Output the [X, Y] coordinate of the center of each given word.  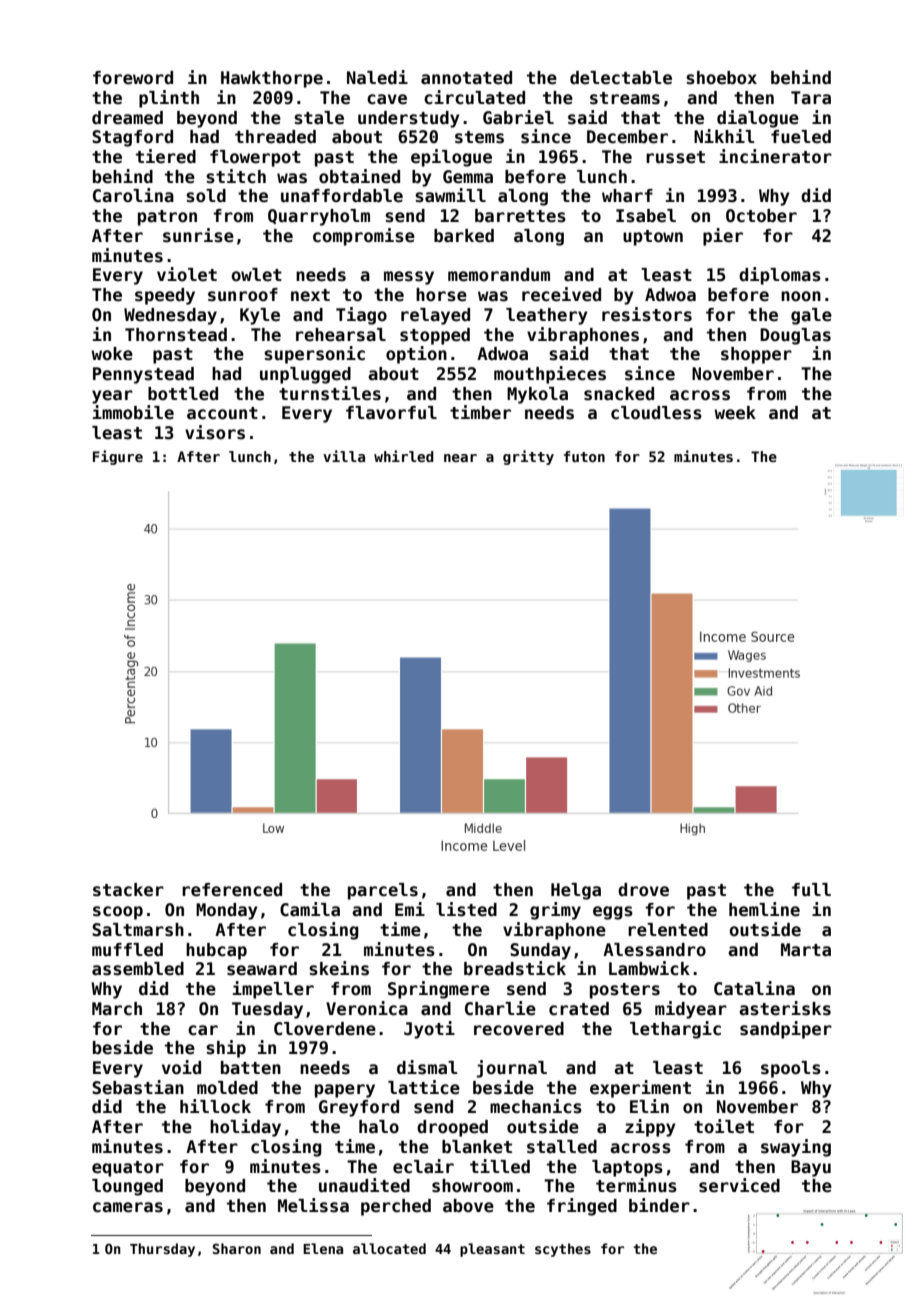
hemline [764, 909]
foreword [133, 78]
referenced [232, 890]
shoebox [721, 78]
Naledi [377, 77]
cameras [128, 1207]
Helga [576, 891]
